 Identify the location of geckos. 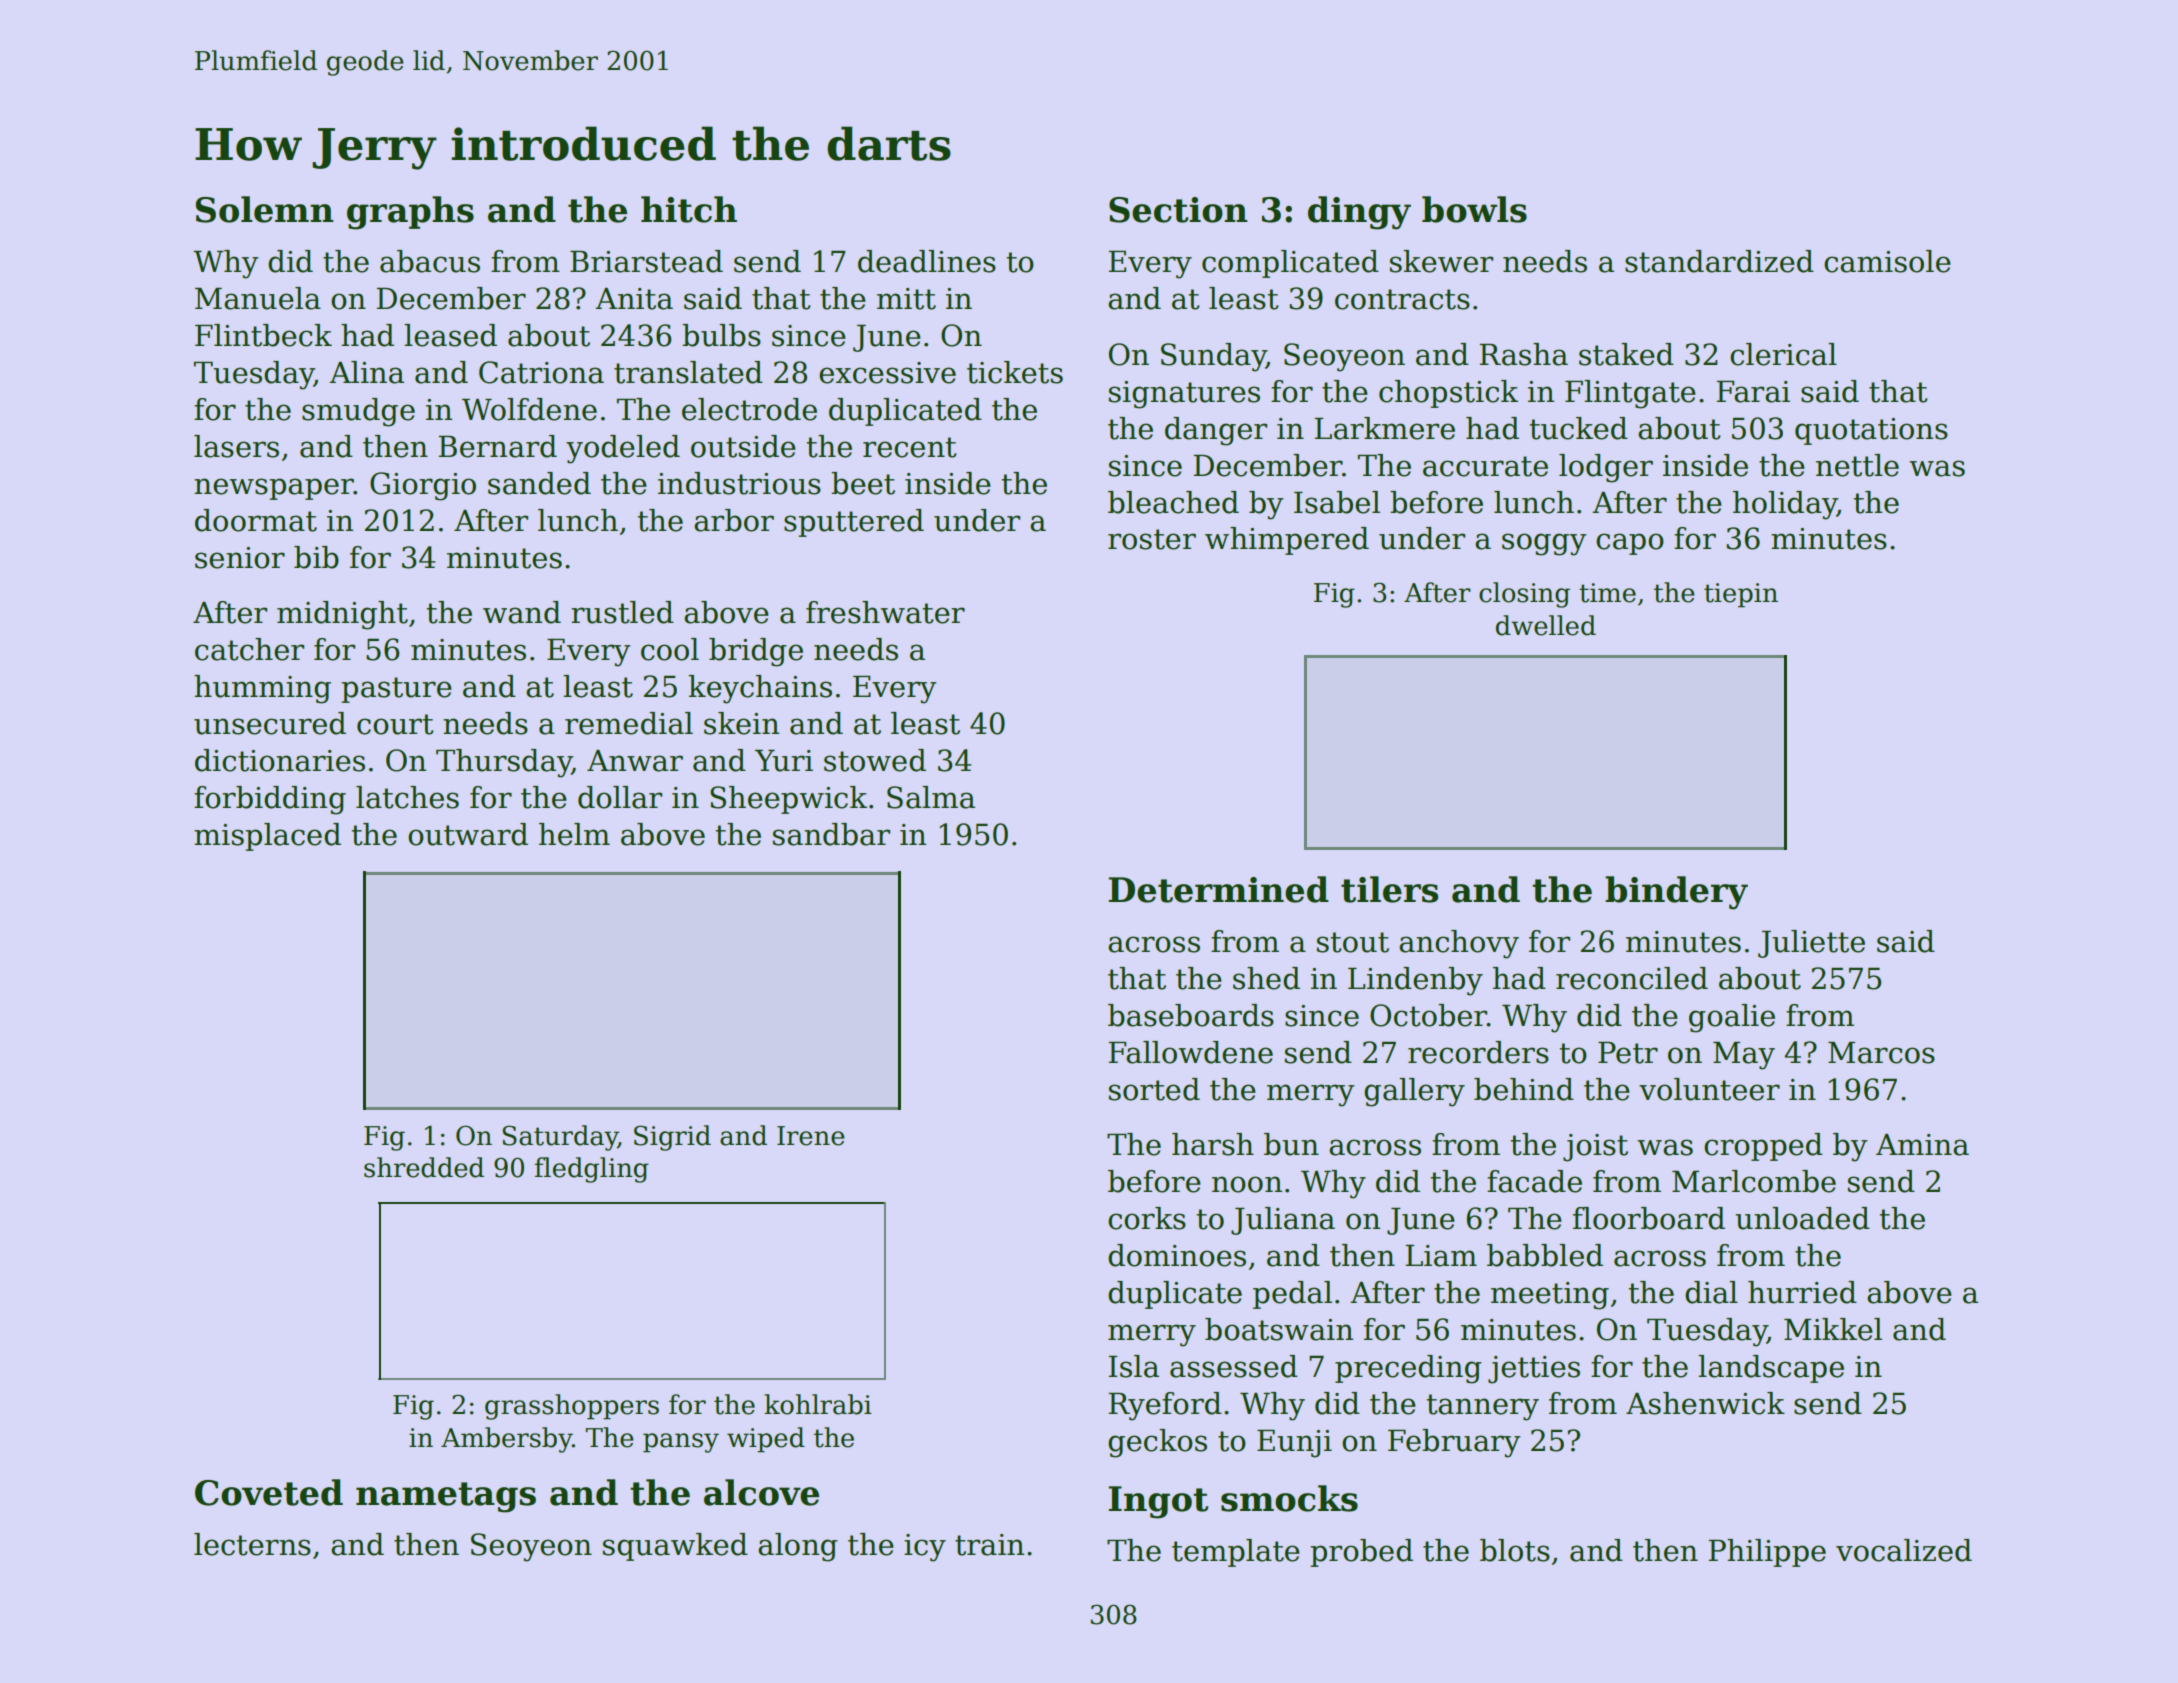
(1157, 1443).
